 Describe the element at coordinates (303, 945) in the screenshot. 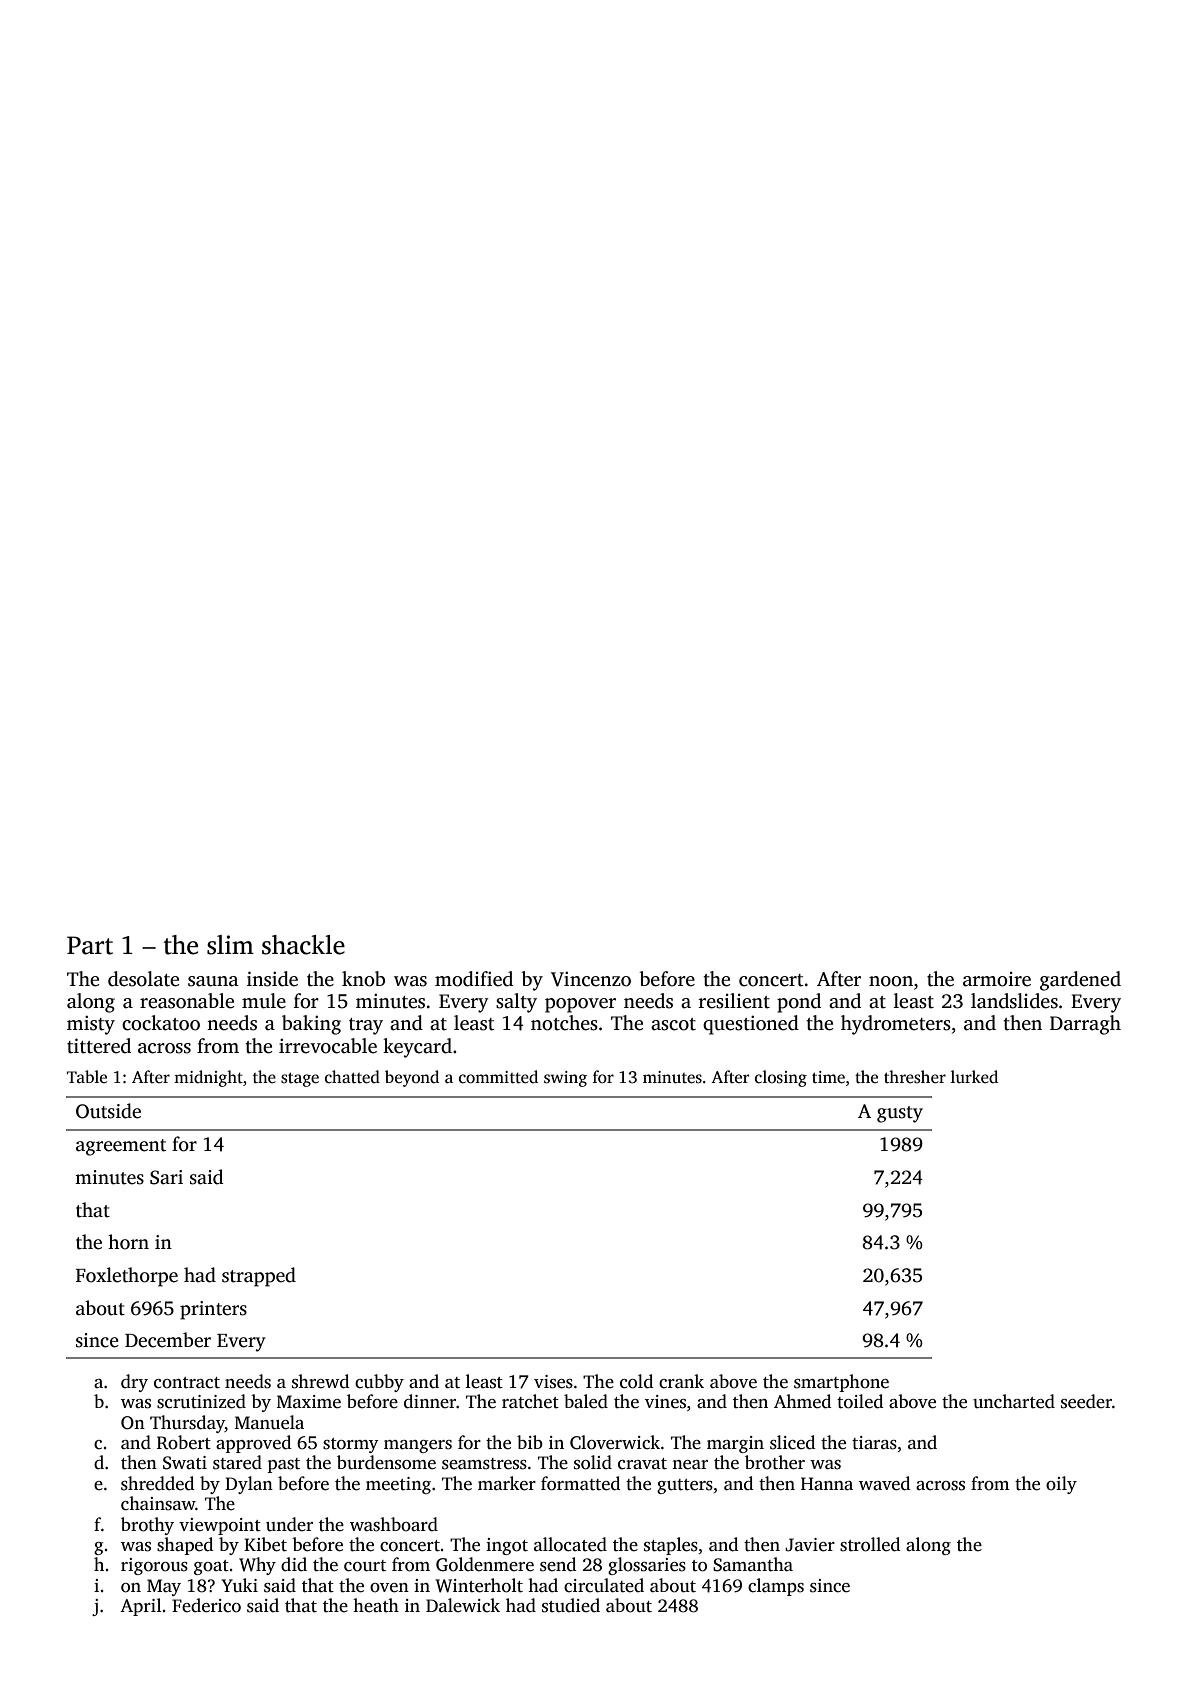

I see `shackle` at that location.
